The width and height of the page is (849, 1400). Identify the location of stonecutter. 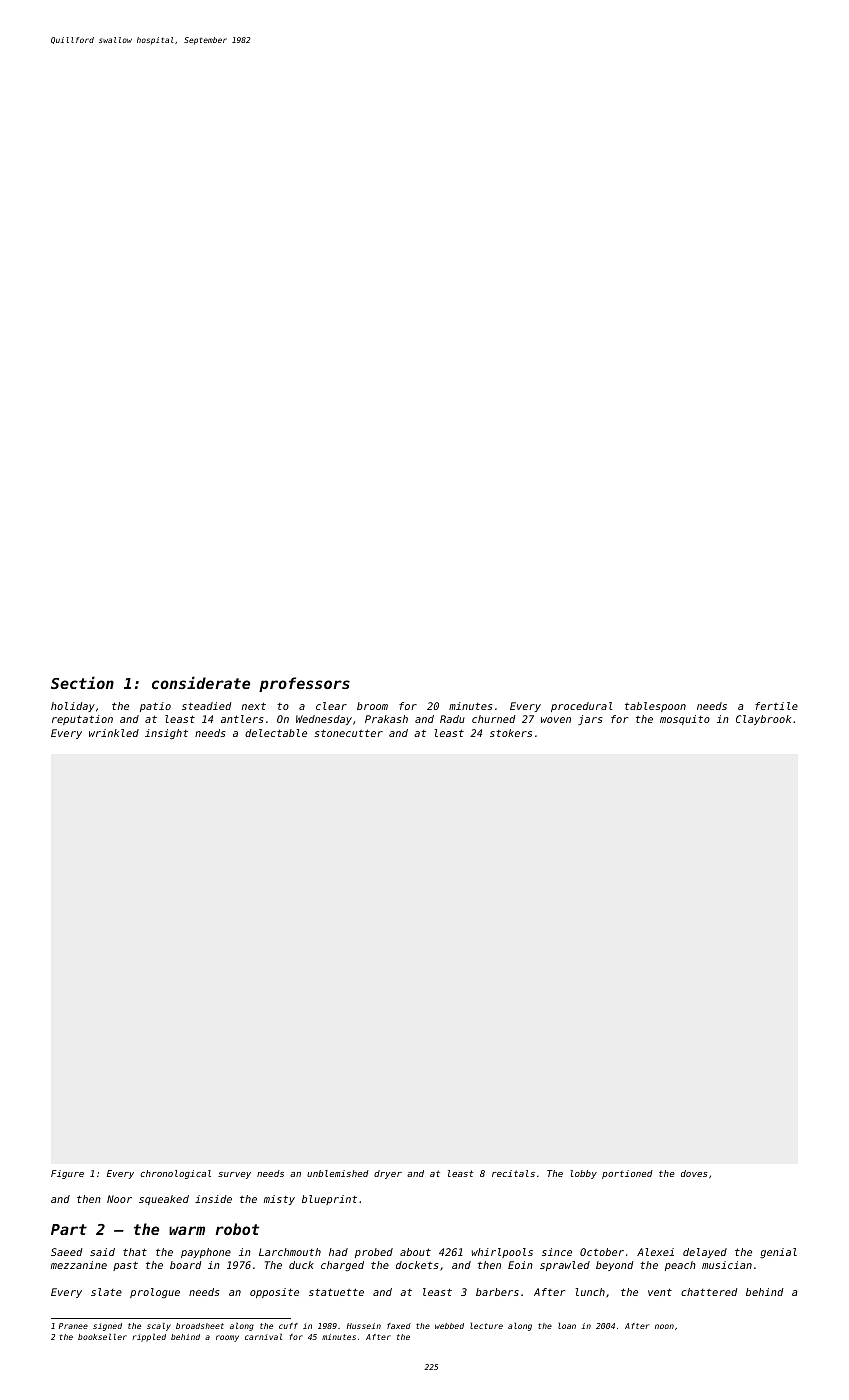
(348, 733).
